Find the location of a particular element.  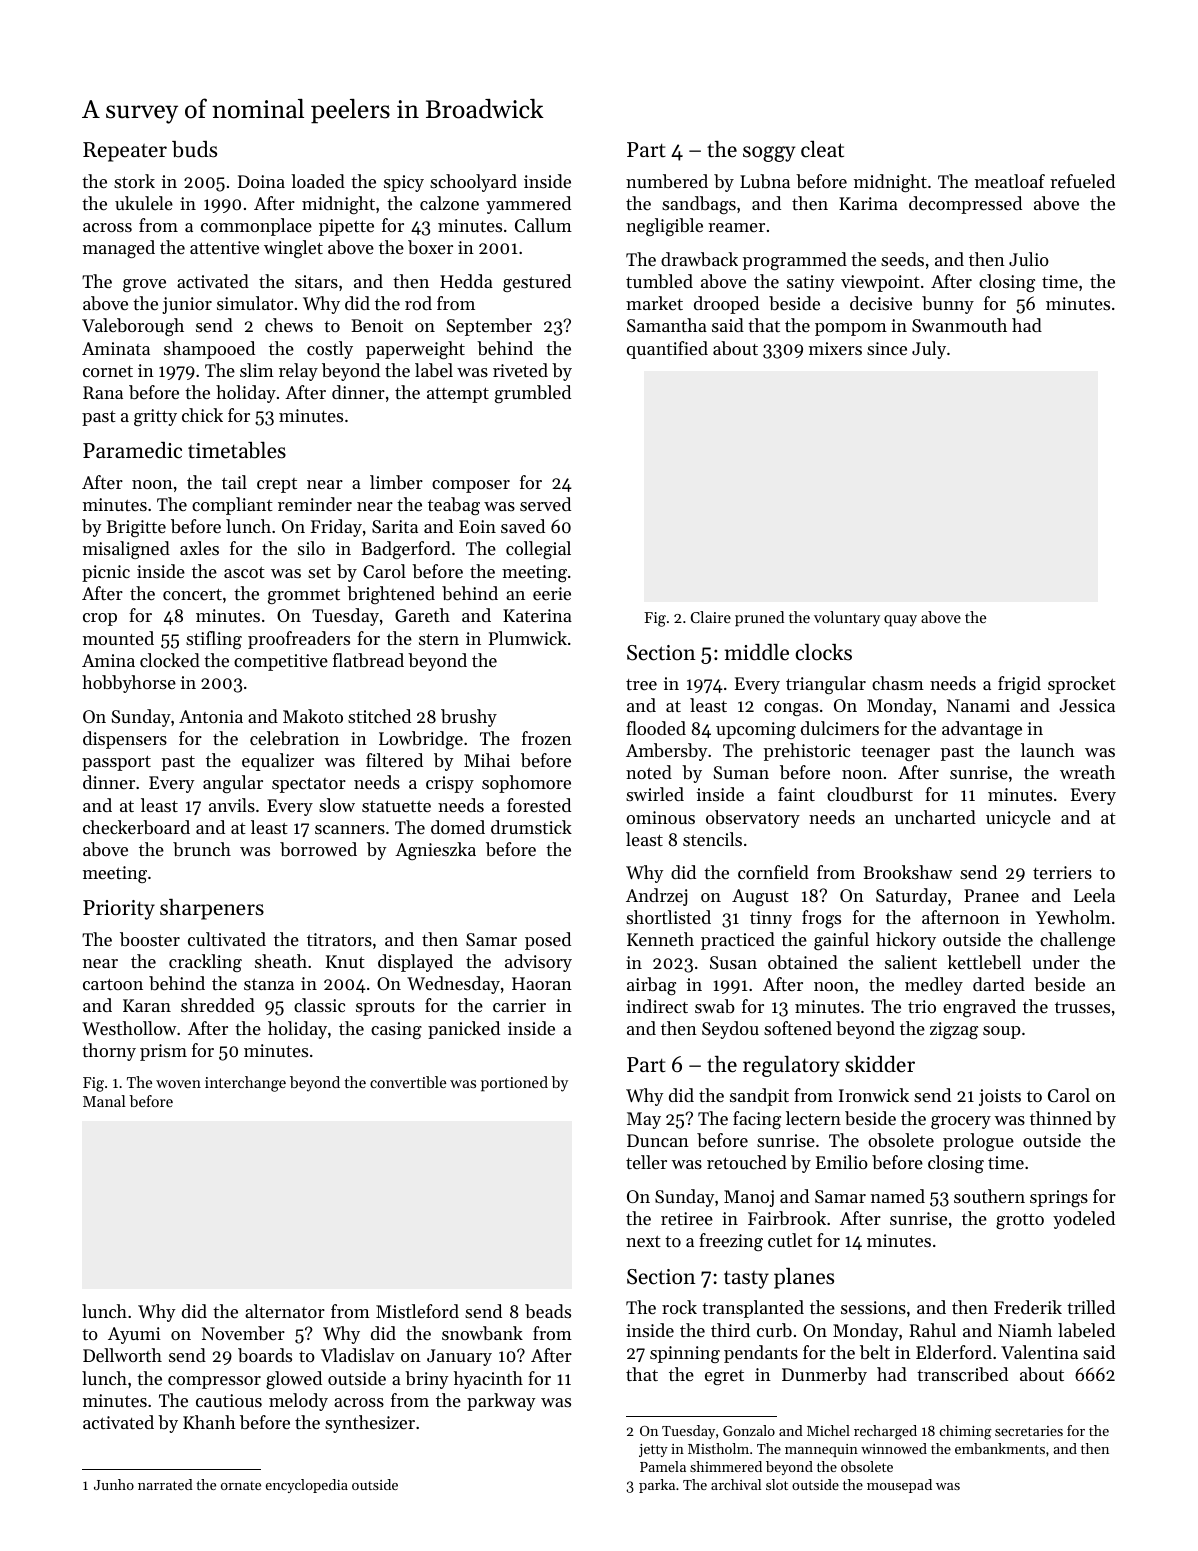

yammered is located at coordinates (528, 205).
